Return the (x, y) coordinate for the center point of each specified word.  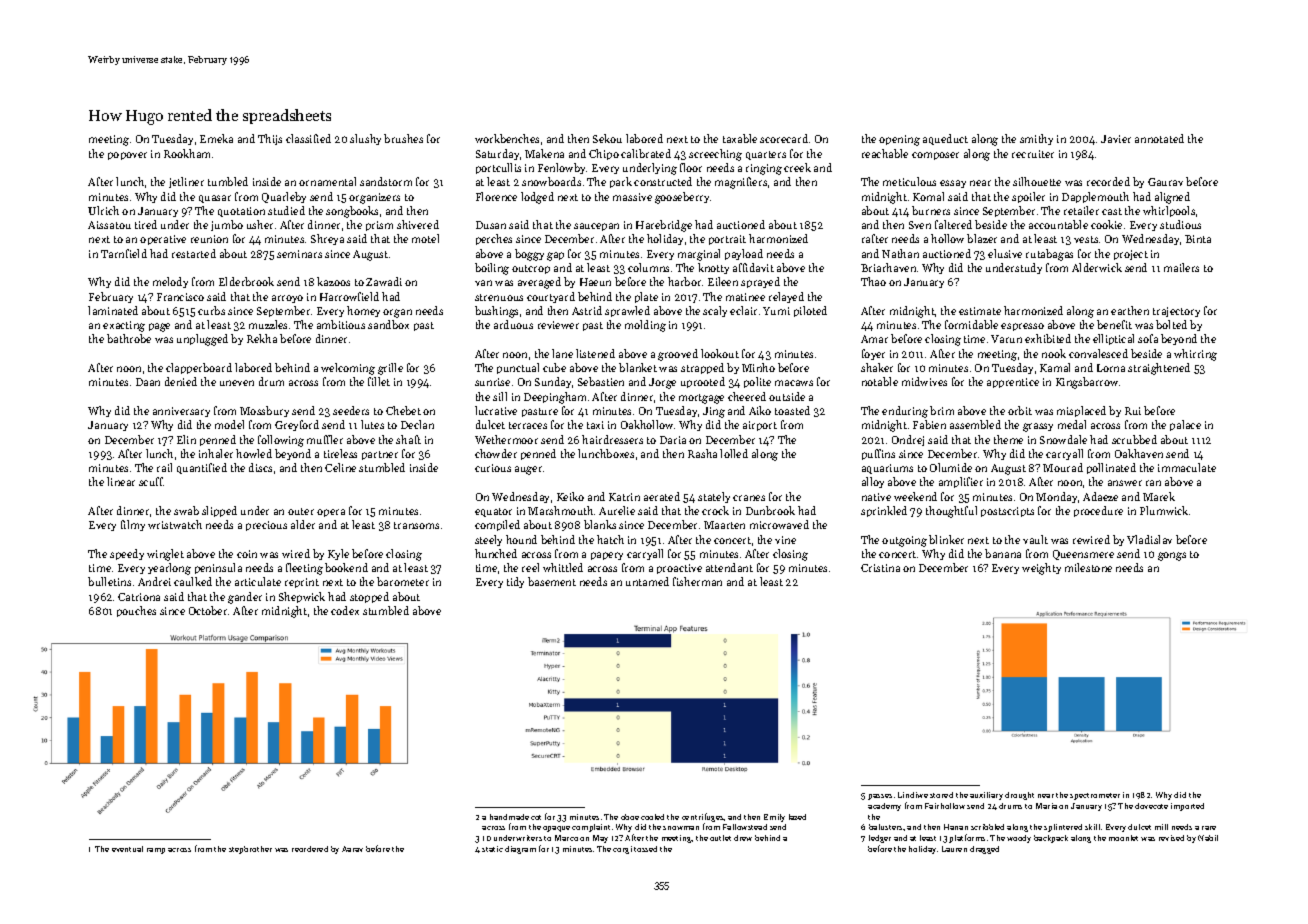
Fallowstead (745, 827)
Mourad (1063, 467)
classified (308, 138)
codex (345, 610)
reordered (310, 849)
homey (363, 311)
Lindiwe (913, 795)
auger (528, 470)
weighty (1041, 569)
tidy (515, 582)
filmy (133, 525)
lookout (720, 353)
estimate (980, 311)
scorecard (784, 138)
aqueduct (945, 139)
